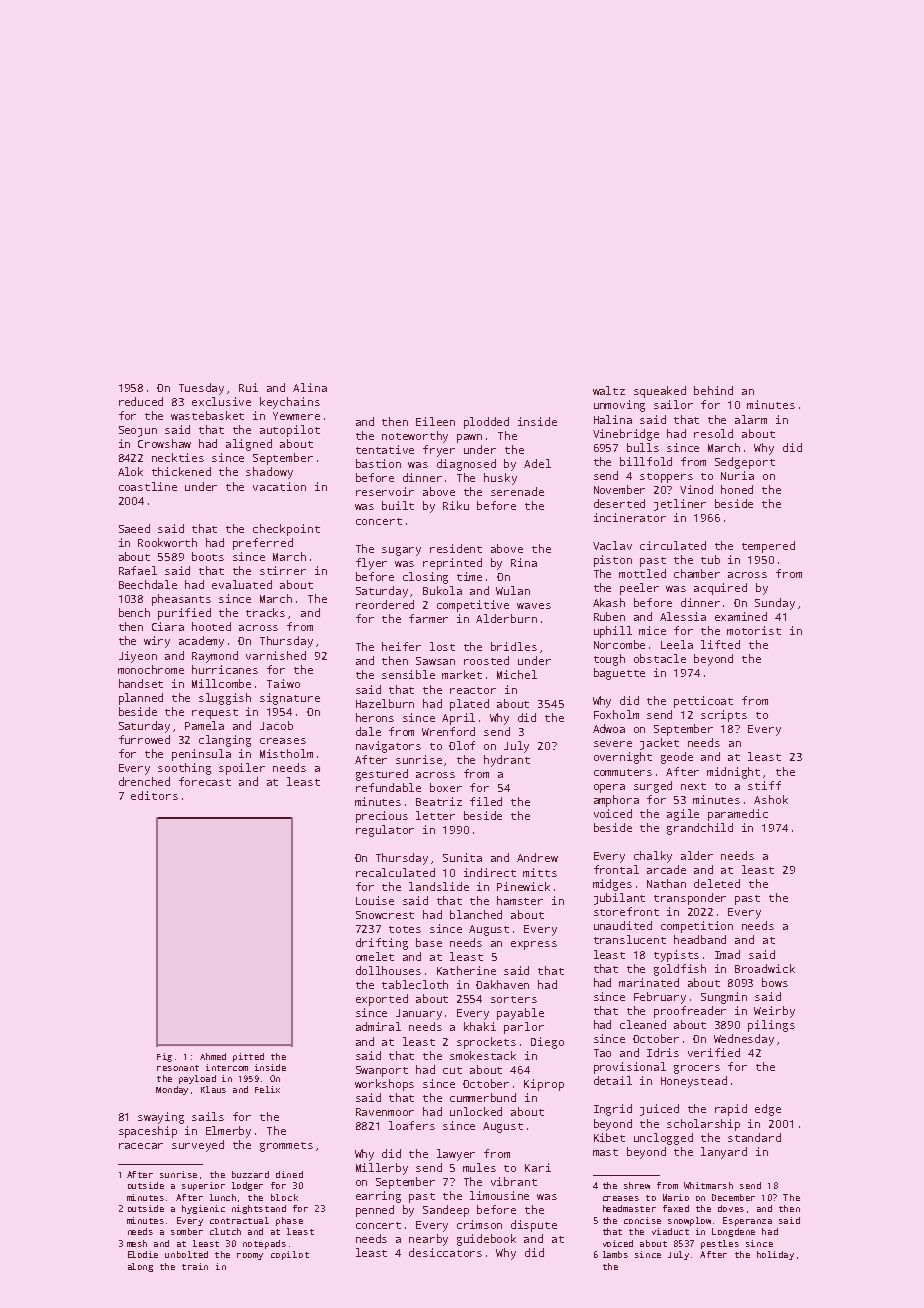 The image size is (924, 1308). What do you see at coordinates (213, 1056) in the page?
I see `Ahmed` at bounding box center [213, 1056].
